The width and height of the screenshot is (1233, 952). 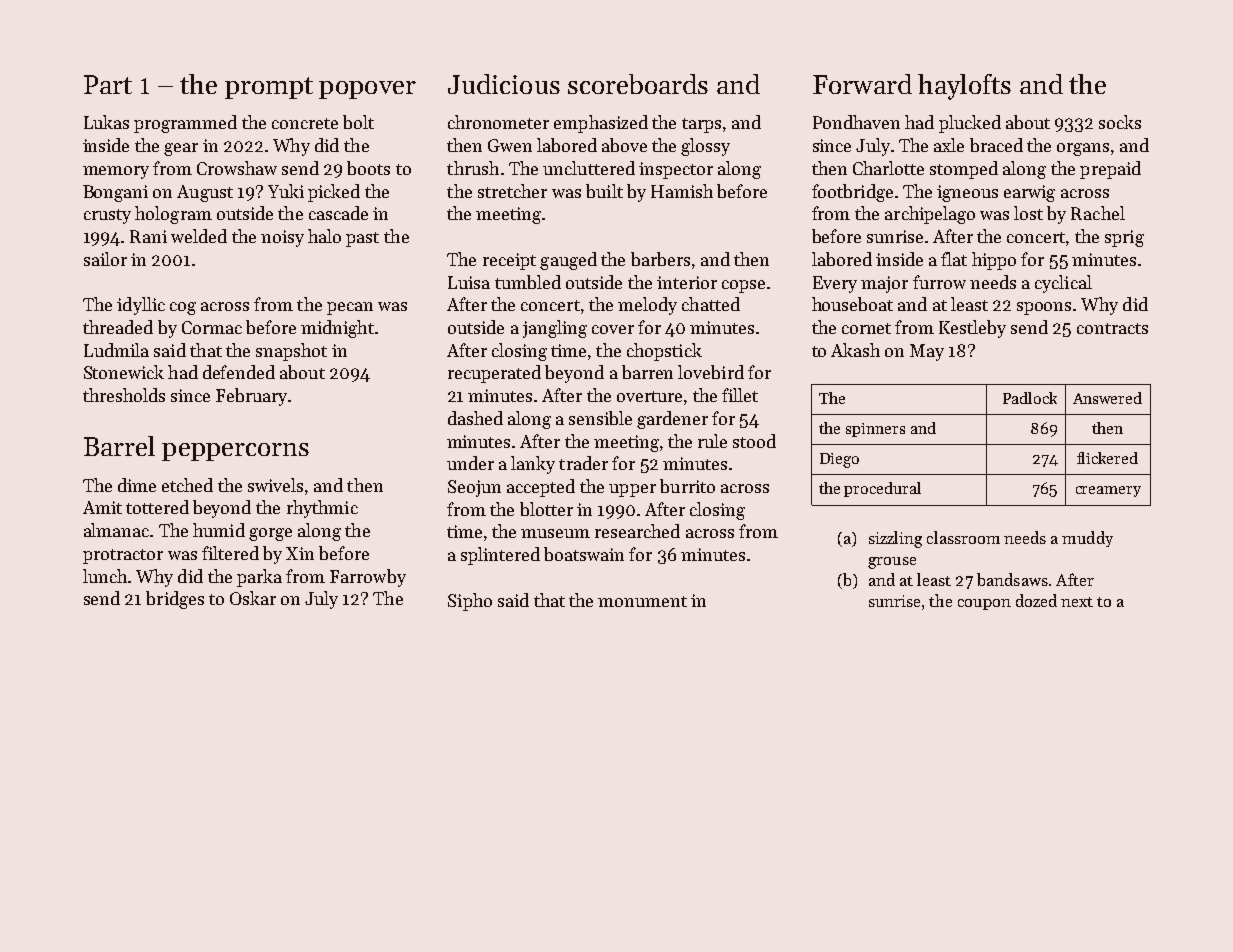 I want to click on prepaid, so click(x=1110, y=170).
